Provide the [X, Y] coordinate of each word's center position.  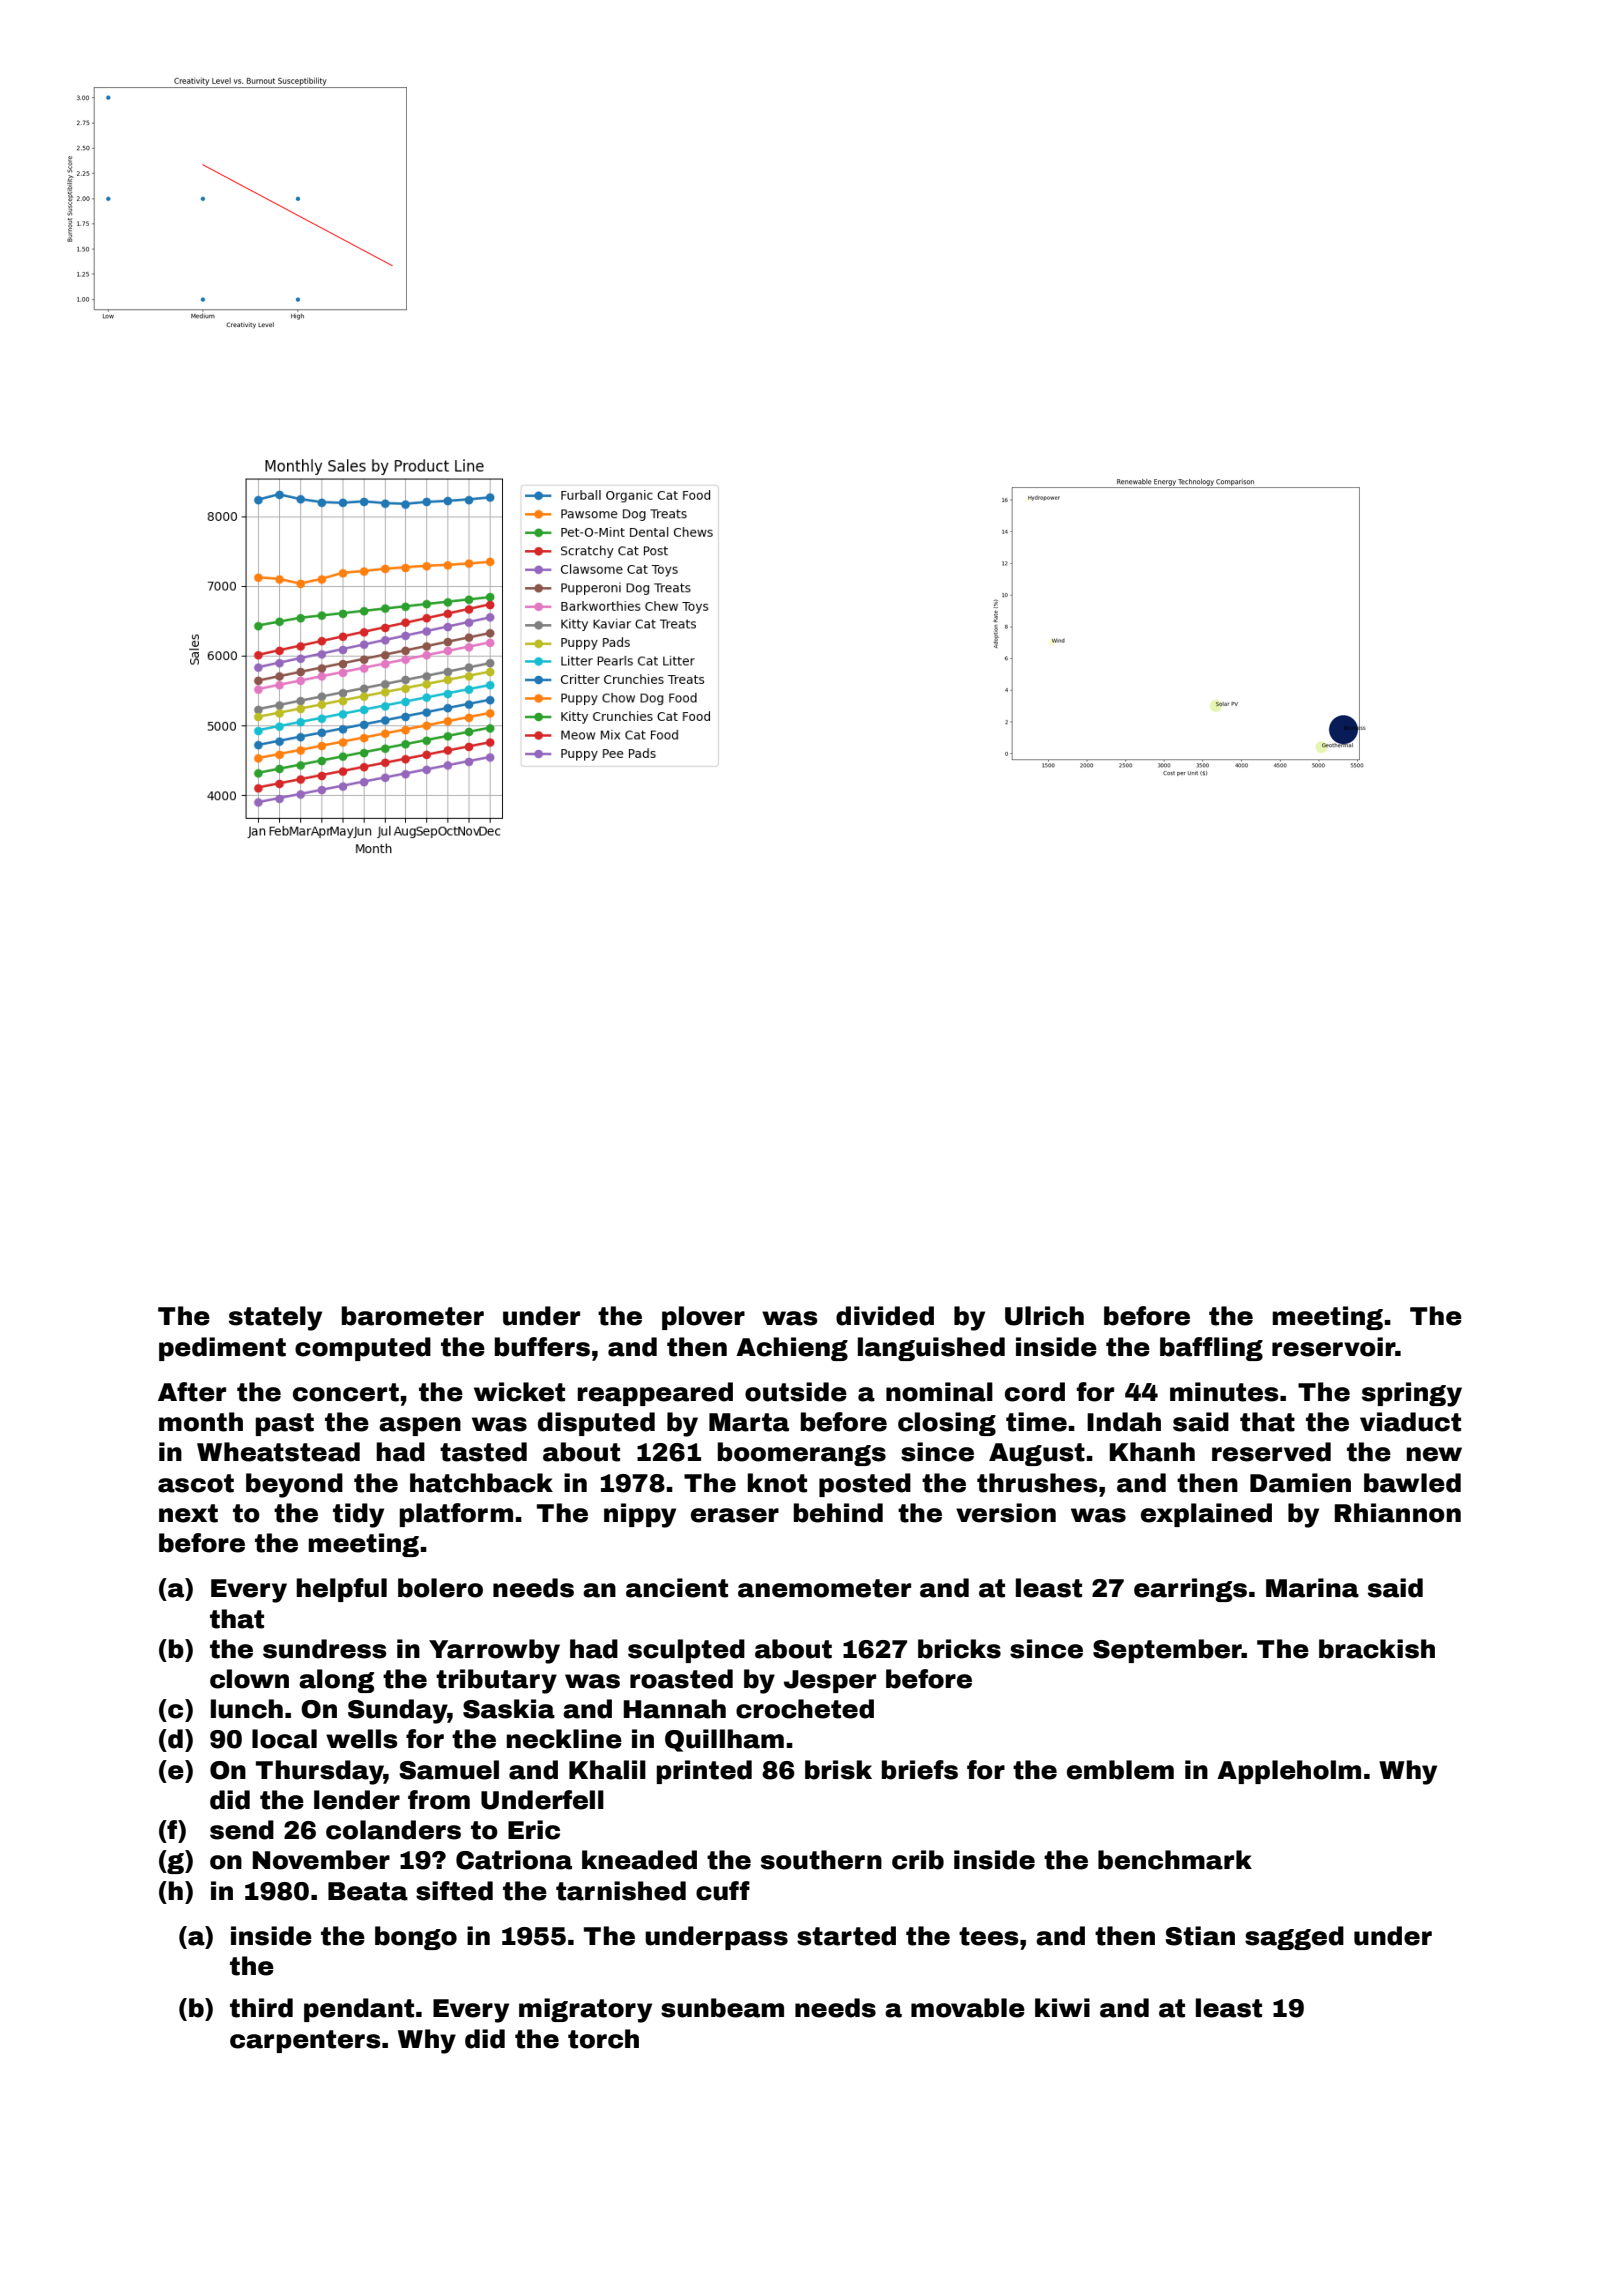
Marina [1312, 1588]
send [242, 1830]
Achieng [792, 1349]
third [261, 2008]
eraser [735, 1515]
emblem [1120, 1770]
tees [989, 1936]
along [336, 1681]
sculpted [686, 1651]
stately [275, 1318]
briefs [920, 1770]
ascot [196, 1483]
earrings [1190, 1590]
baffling [1211, 1349]
